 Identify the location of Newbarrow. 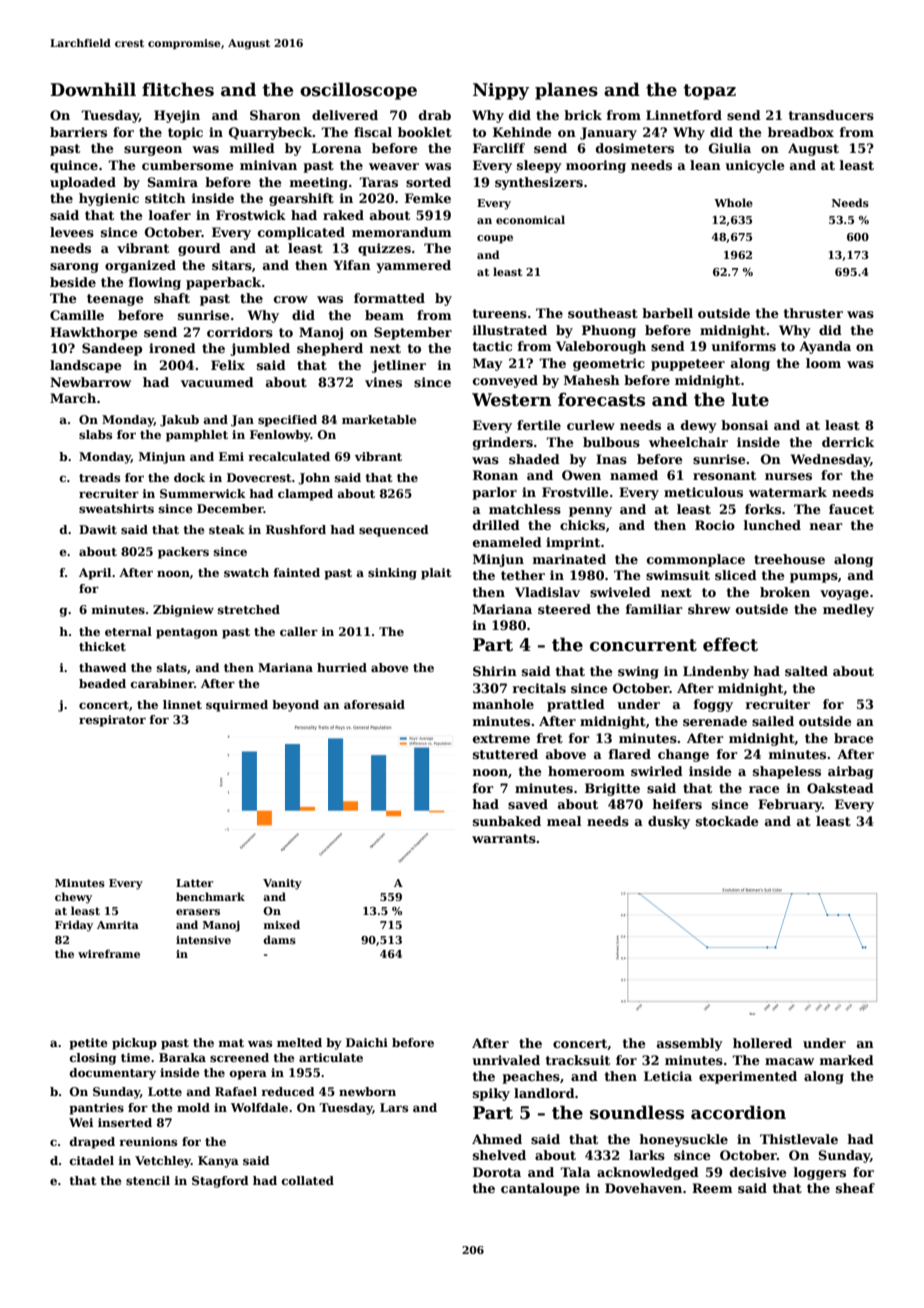
(90, 382).
